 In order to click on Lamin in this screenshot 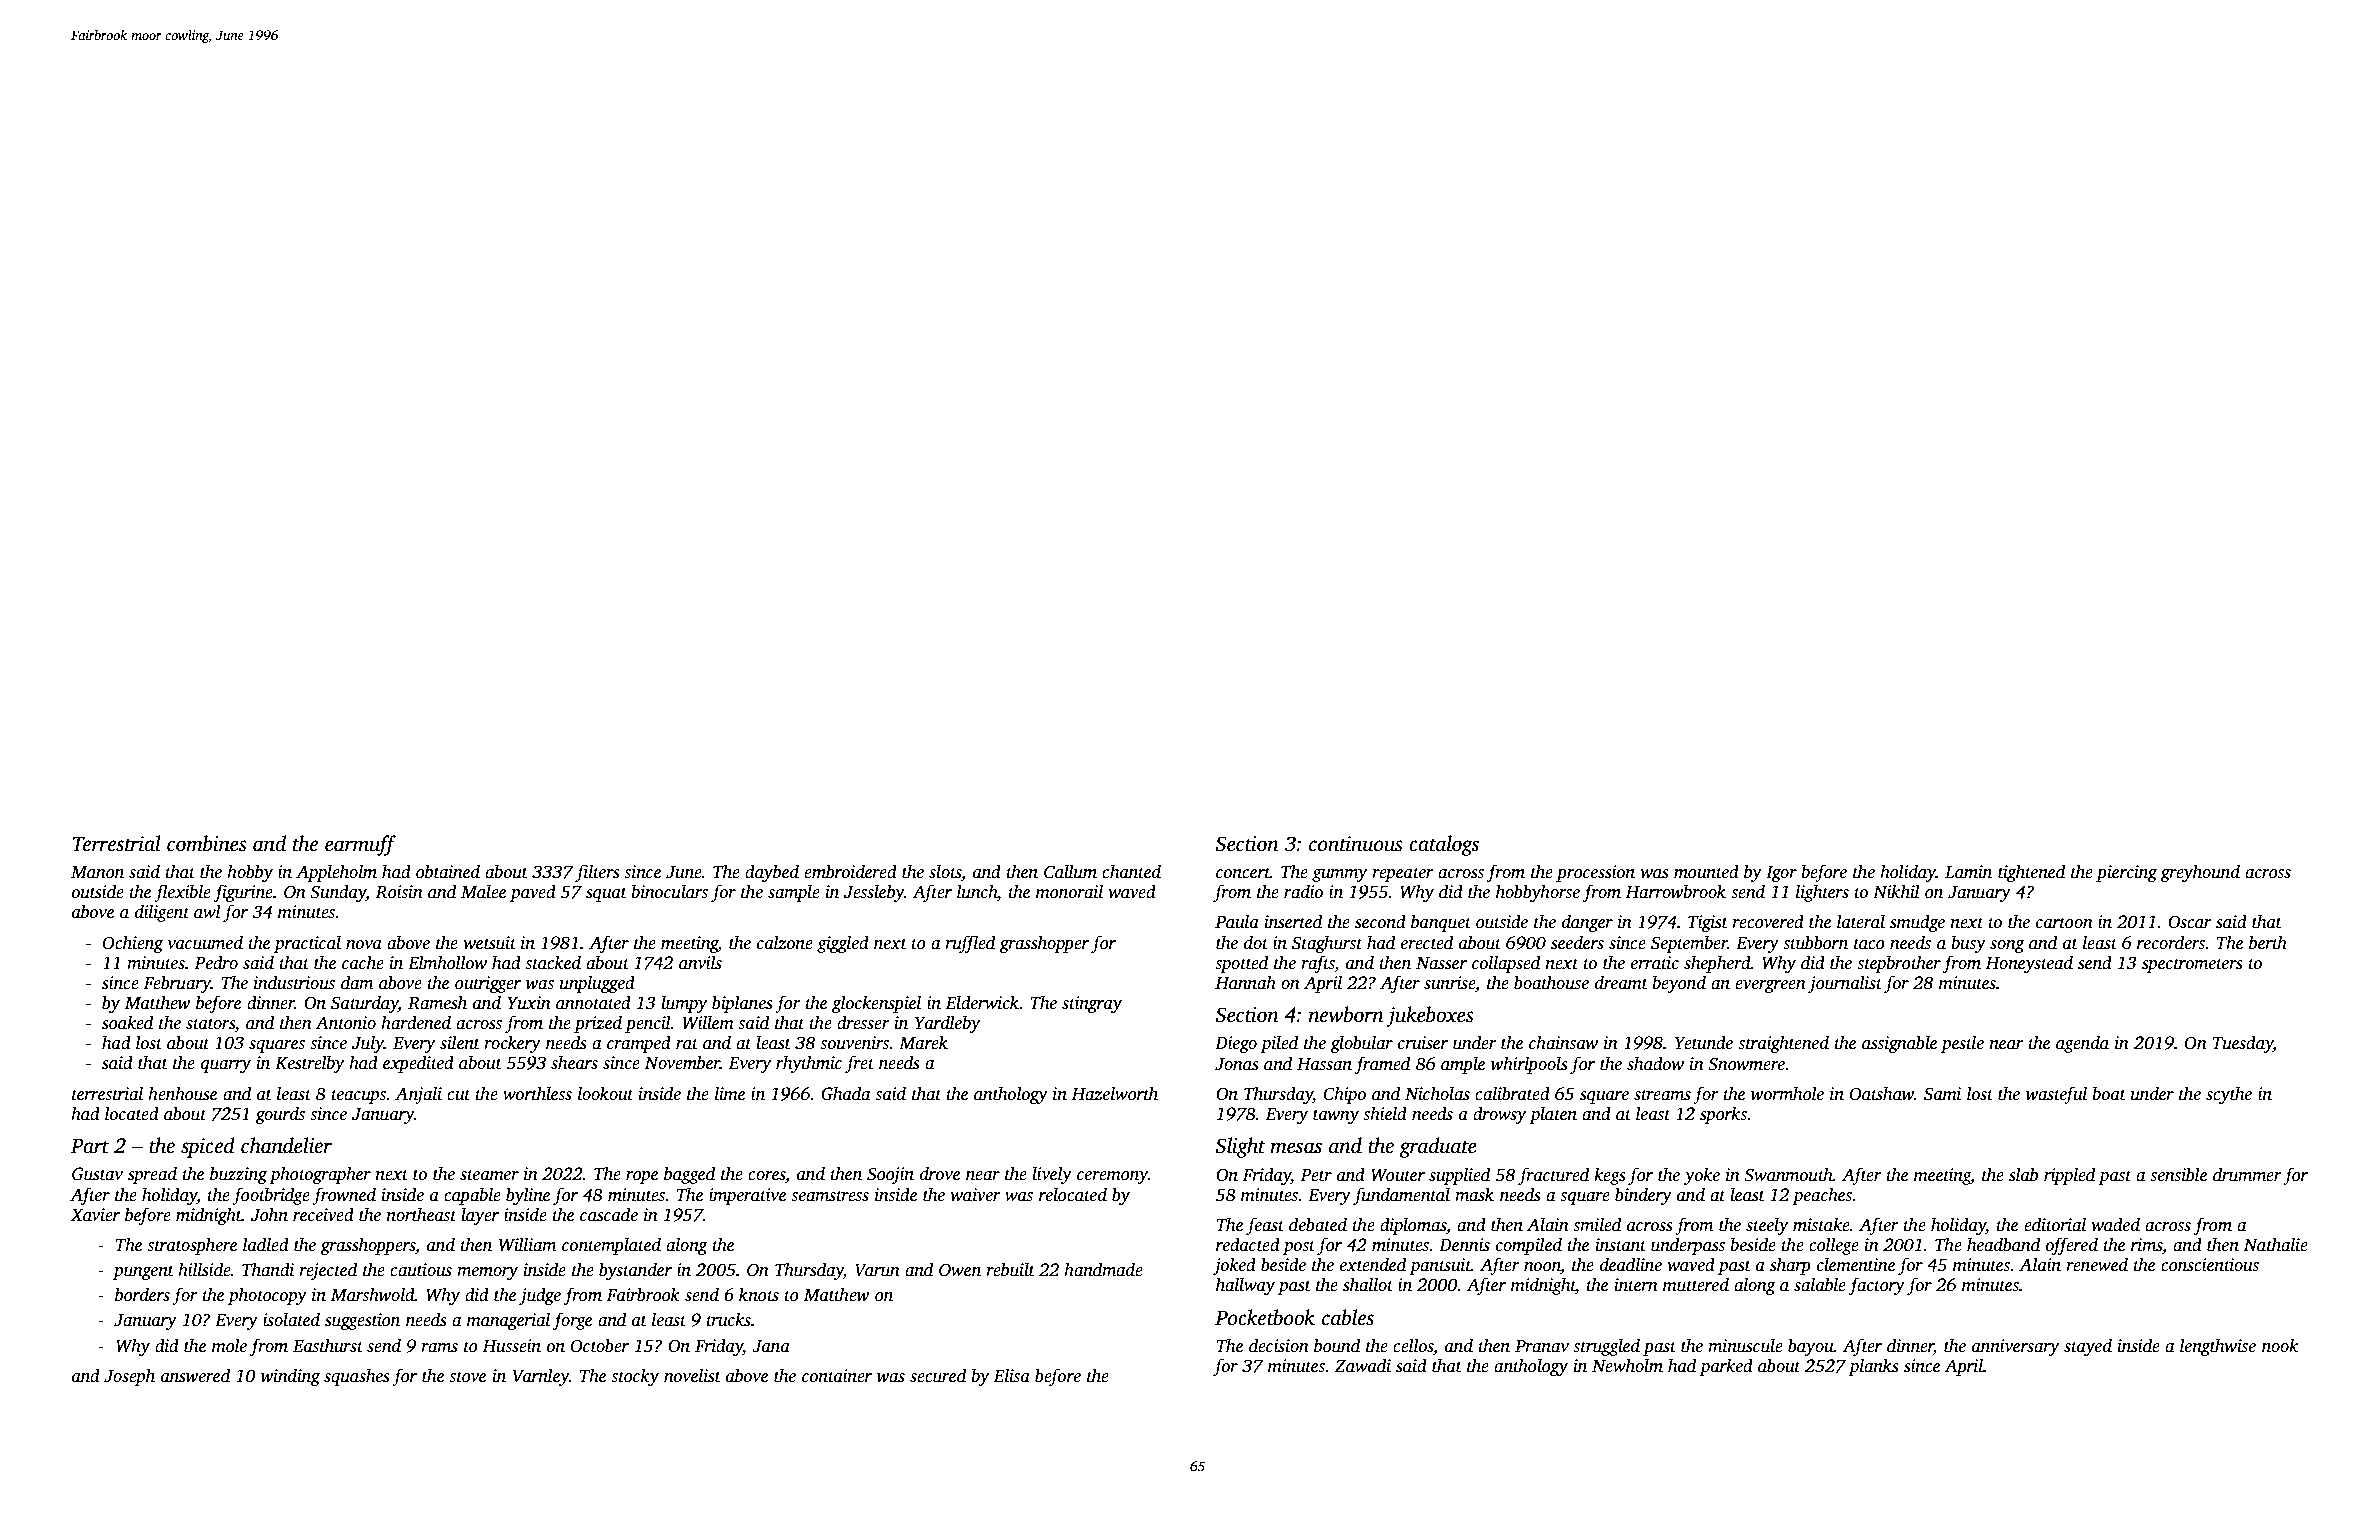, I will do `click(1968, 872)`.
